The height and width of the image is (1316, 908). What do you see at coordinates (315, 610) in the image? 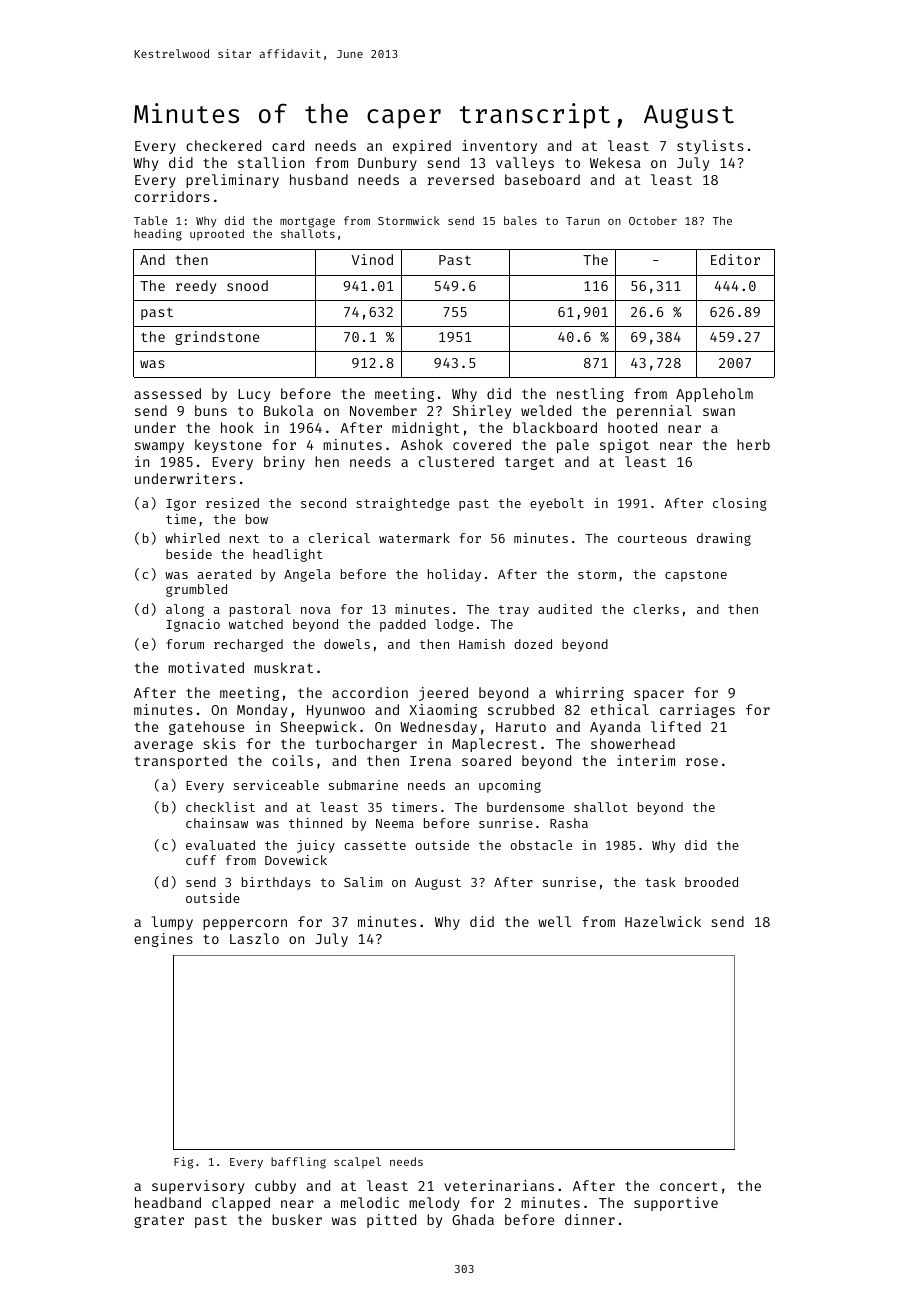
I see `nova` at bounding box center [315, 610].
